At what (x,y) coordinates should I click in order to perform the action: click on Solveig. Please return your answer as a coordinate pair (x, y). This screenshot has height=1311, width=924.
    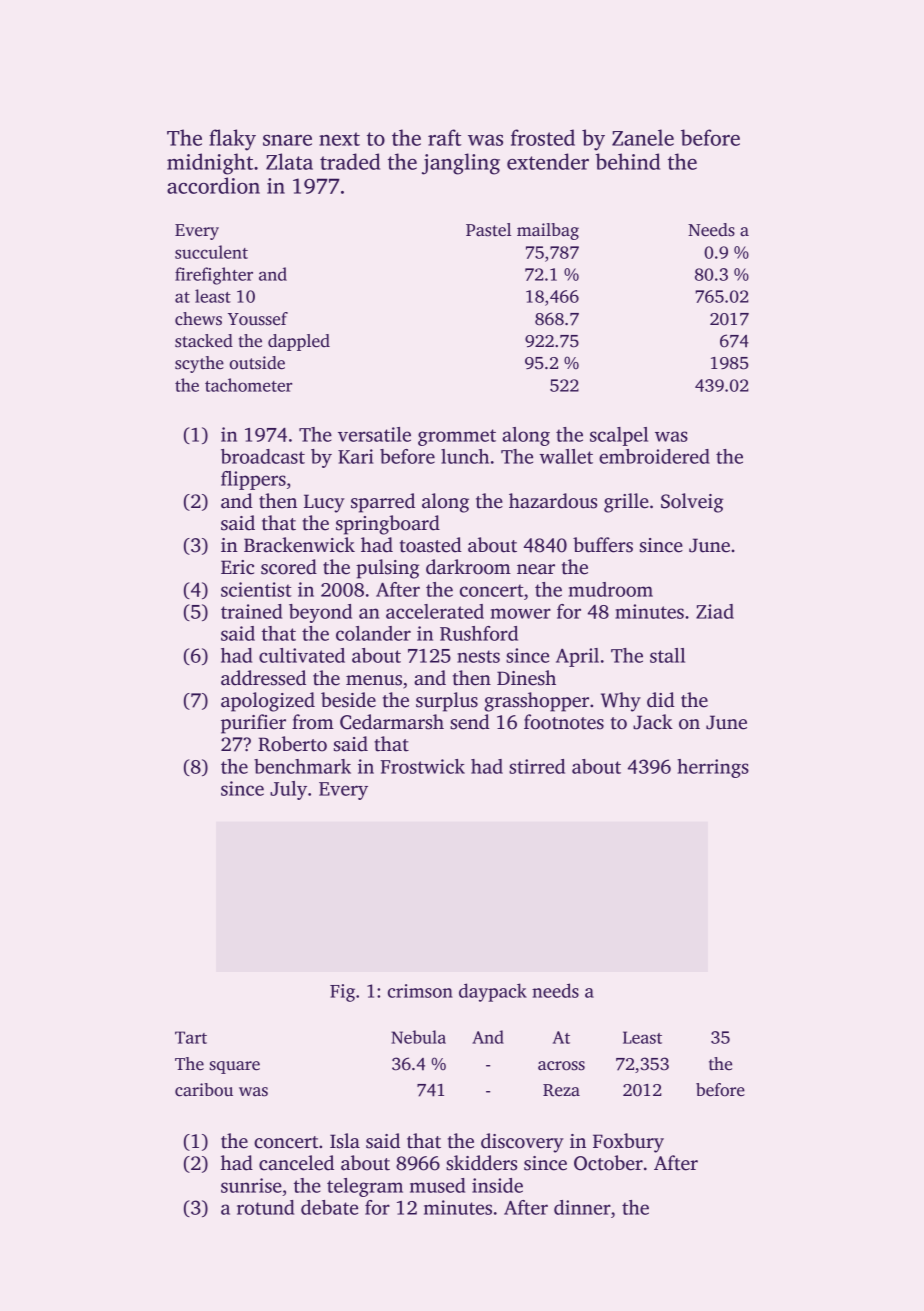
    Looking at the image, I should click on (692, 503).
